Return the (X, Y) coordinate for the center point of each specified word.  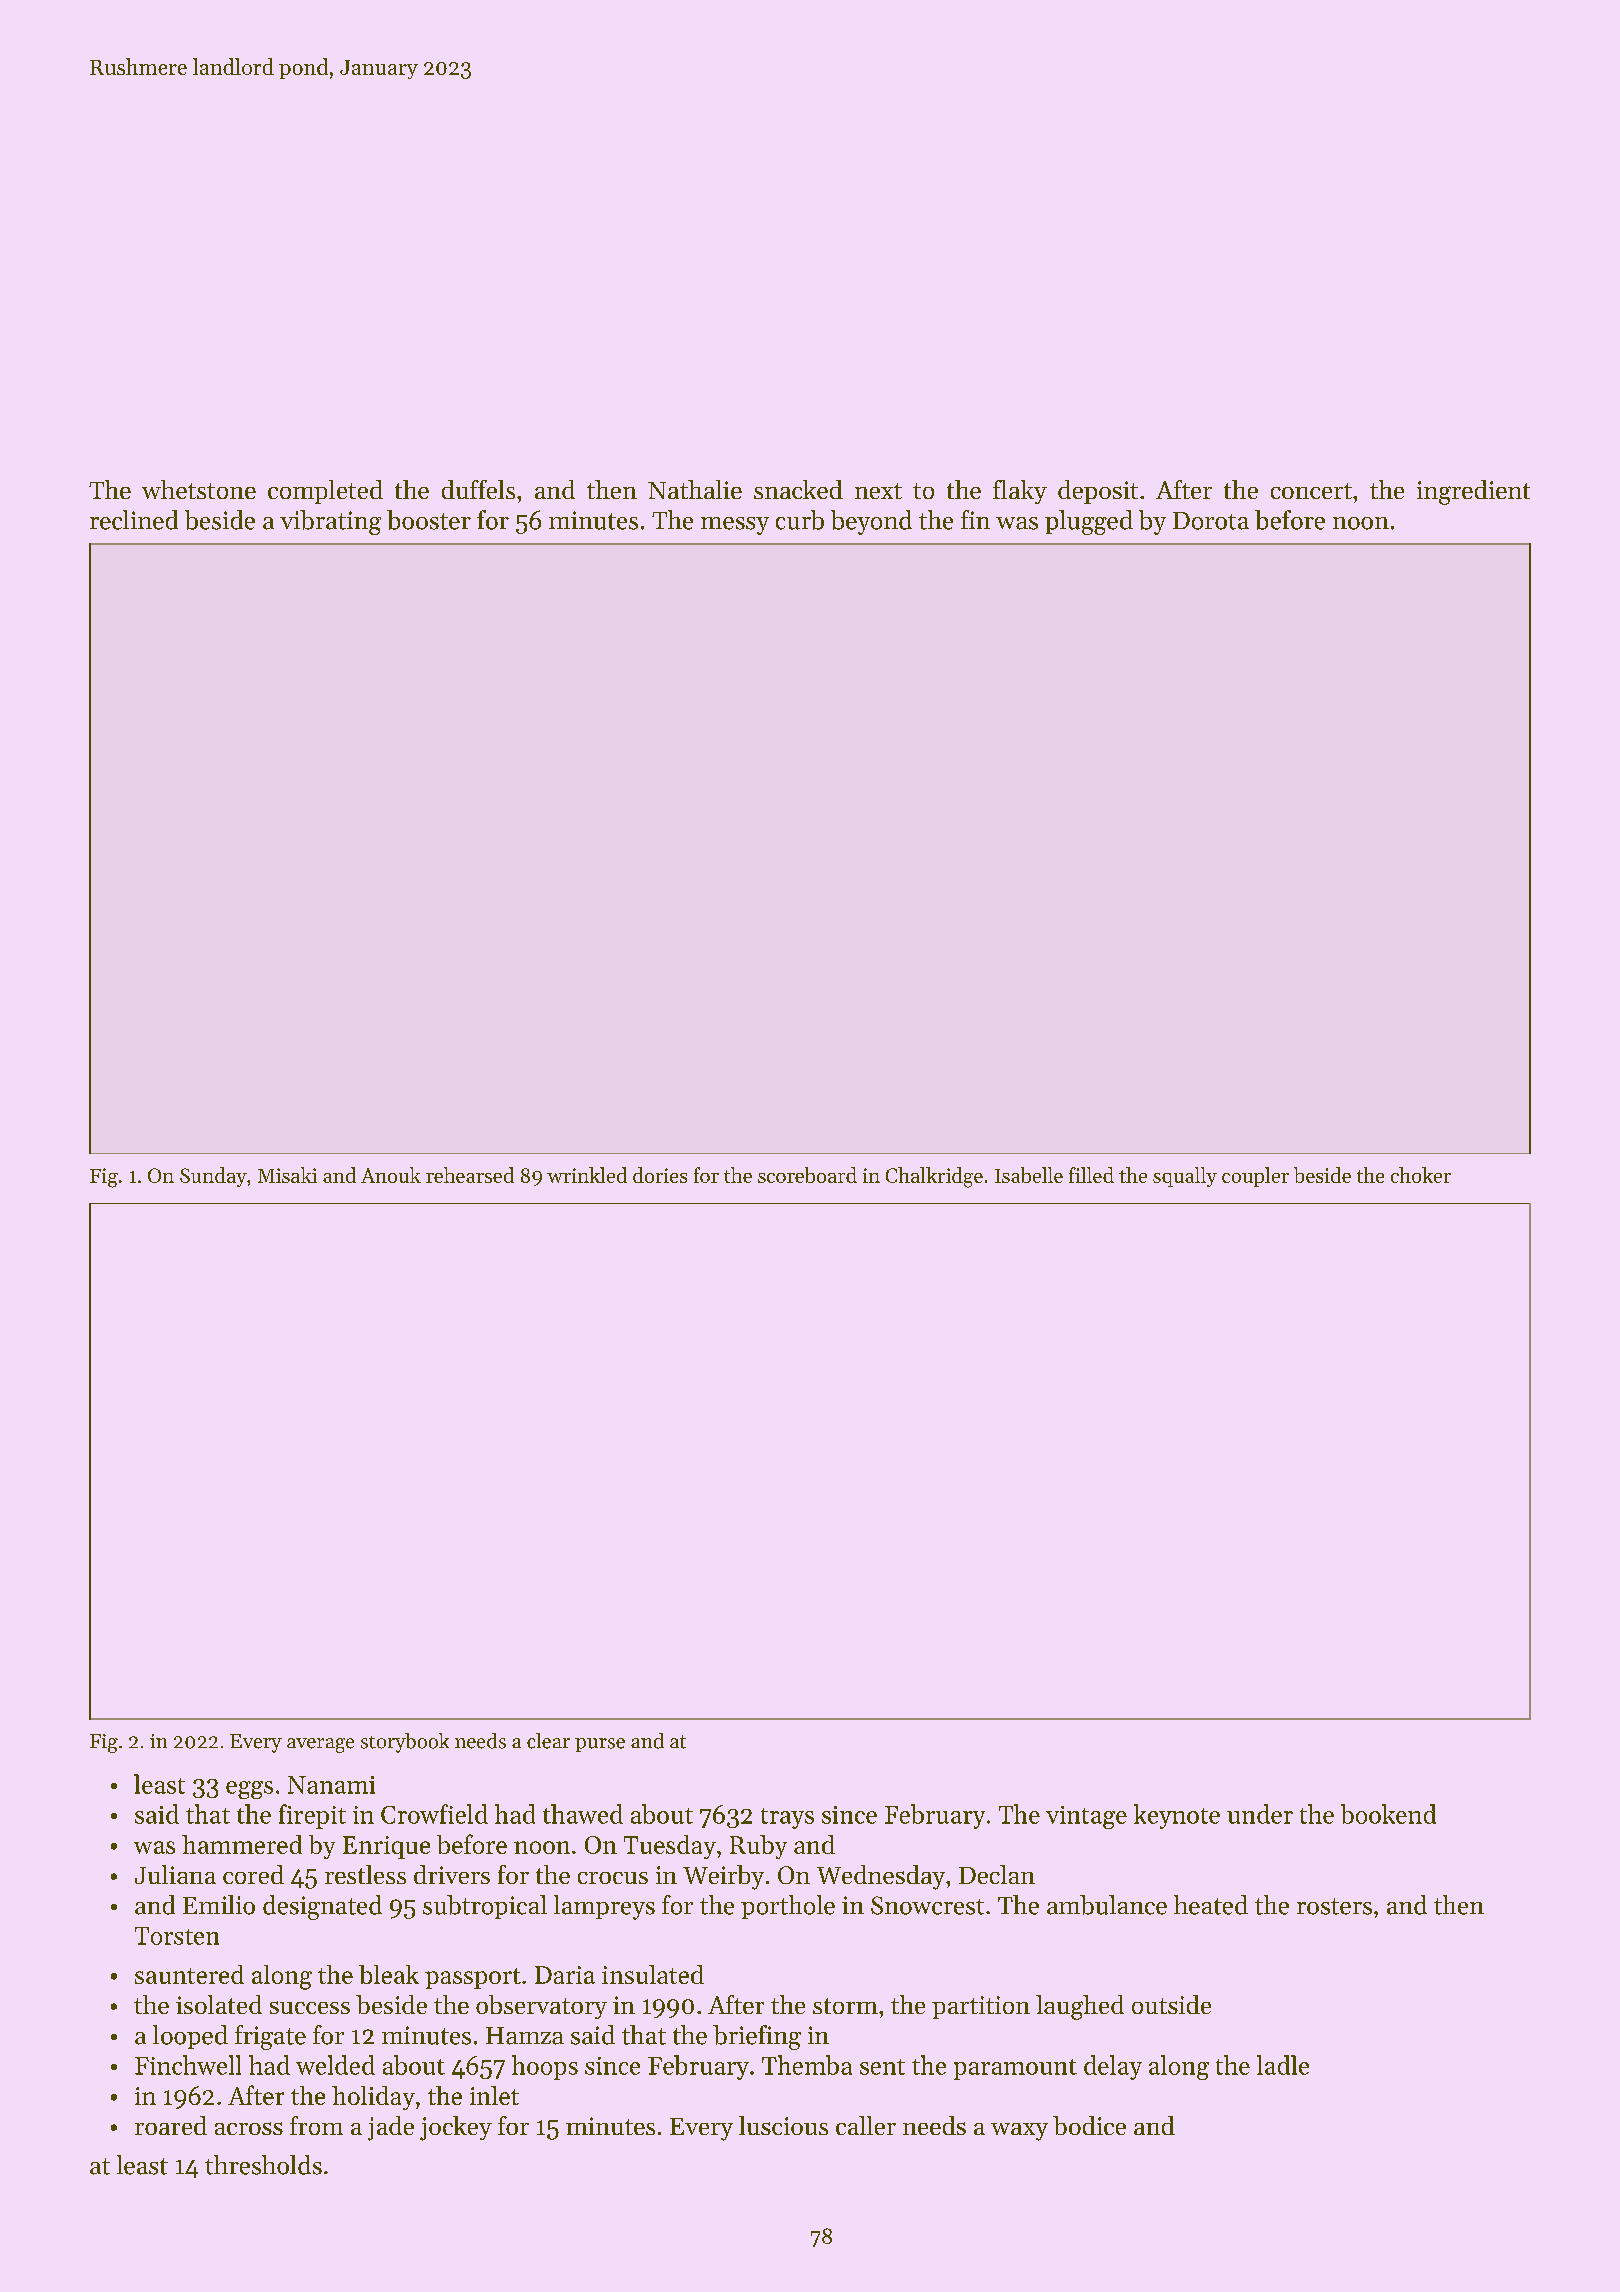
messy (735, 526)
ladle (1283, 2065)
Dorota (1211, 521)
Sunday (213, 1177)
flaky (1020, 492)
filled (1091, 1175)
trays (787, 1818)
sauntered (189, 1974)
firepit (312, 1816)
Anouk (391, 1175)
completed (325, 492)
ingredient (1473, 492)
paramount (1015, 2069)
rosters (1334, 1906)
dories (660, 1175)
